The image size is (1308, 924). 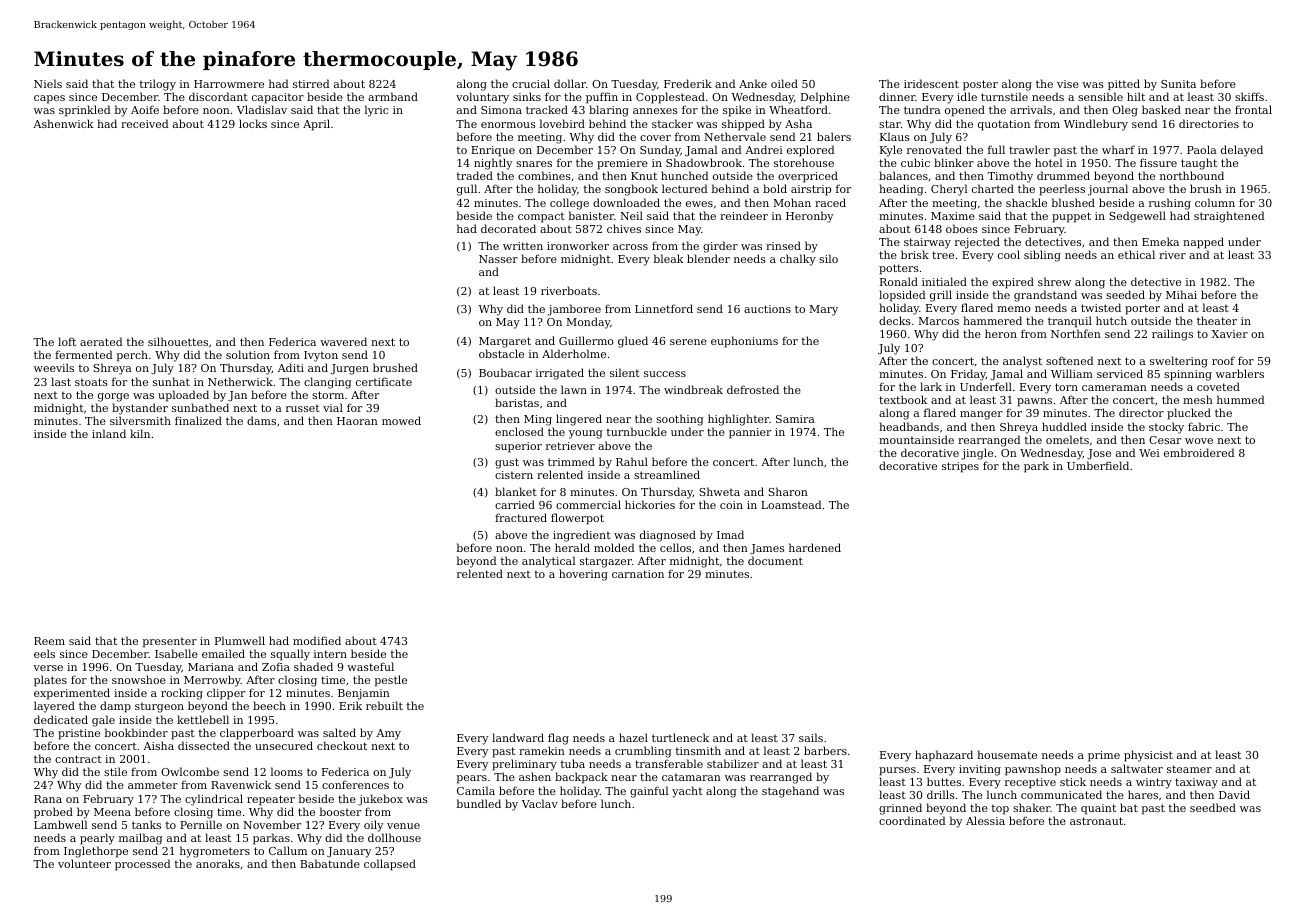 What do you see at coordinates (582, 536) in the screenshot?
I see `ingredient` at bounding box center [582, 536].
